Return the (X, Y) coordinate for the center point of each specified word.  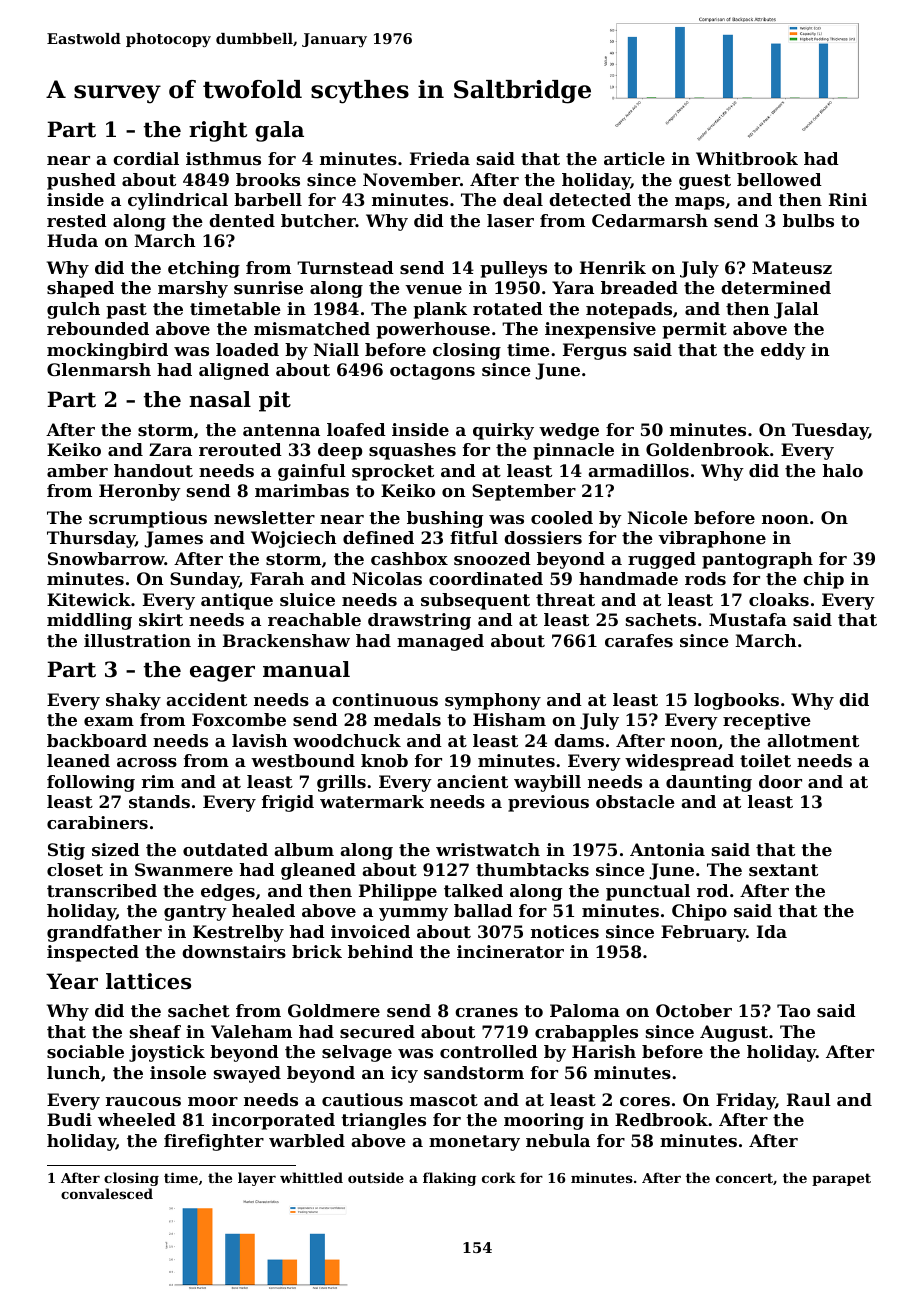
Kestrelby (238, 933)
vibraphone (712, 539)
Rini (848, 199)
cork (499, 1177)
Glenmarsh (99, 369)
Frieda (440, 158)
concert (744, 1178)
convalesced (107, 1193)
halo (843, 470)
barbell (268, 199)
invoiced (370, 931)
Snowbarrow (106, 558)
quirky (503, 431)
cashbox (409, 558)
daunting (709, 783)
